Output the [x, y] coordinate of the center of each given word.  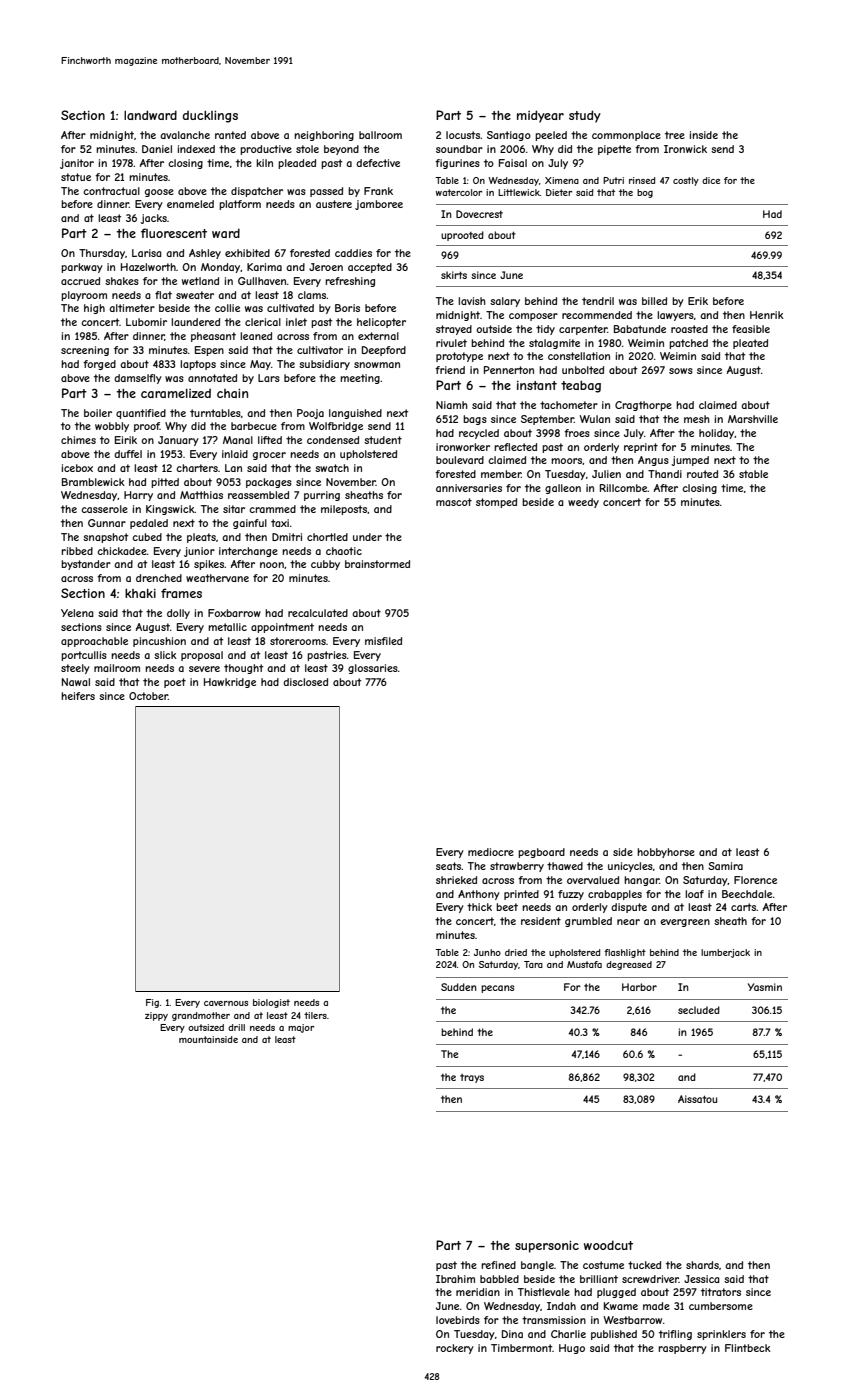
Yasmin [765, 987]
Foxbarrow [234, 613]
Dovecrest [479, 214]
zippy [156, 1016]
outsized [206, 1027]
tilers [315, 1015]
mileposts [344, 510]
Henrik [767, 315]
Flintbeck [748, 1348]
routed [702, 474]
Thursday [102, 254]
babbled [499, 1279]
